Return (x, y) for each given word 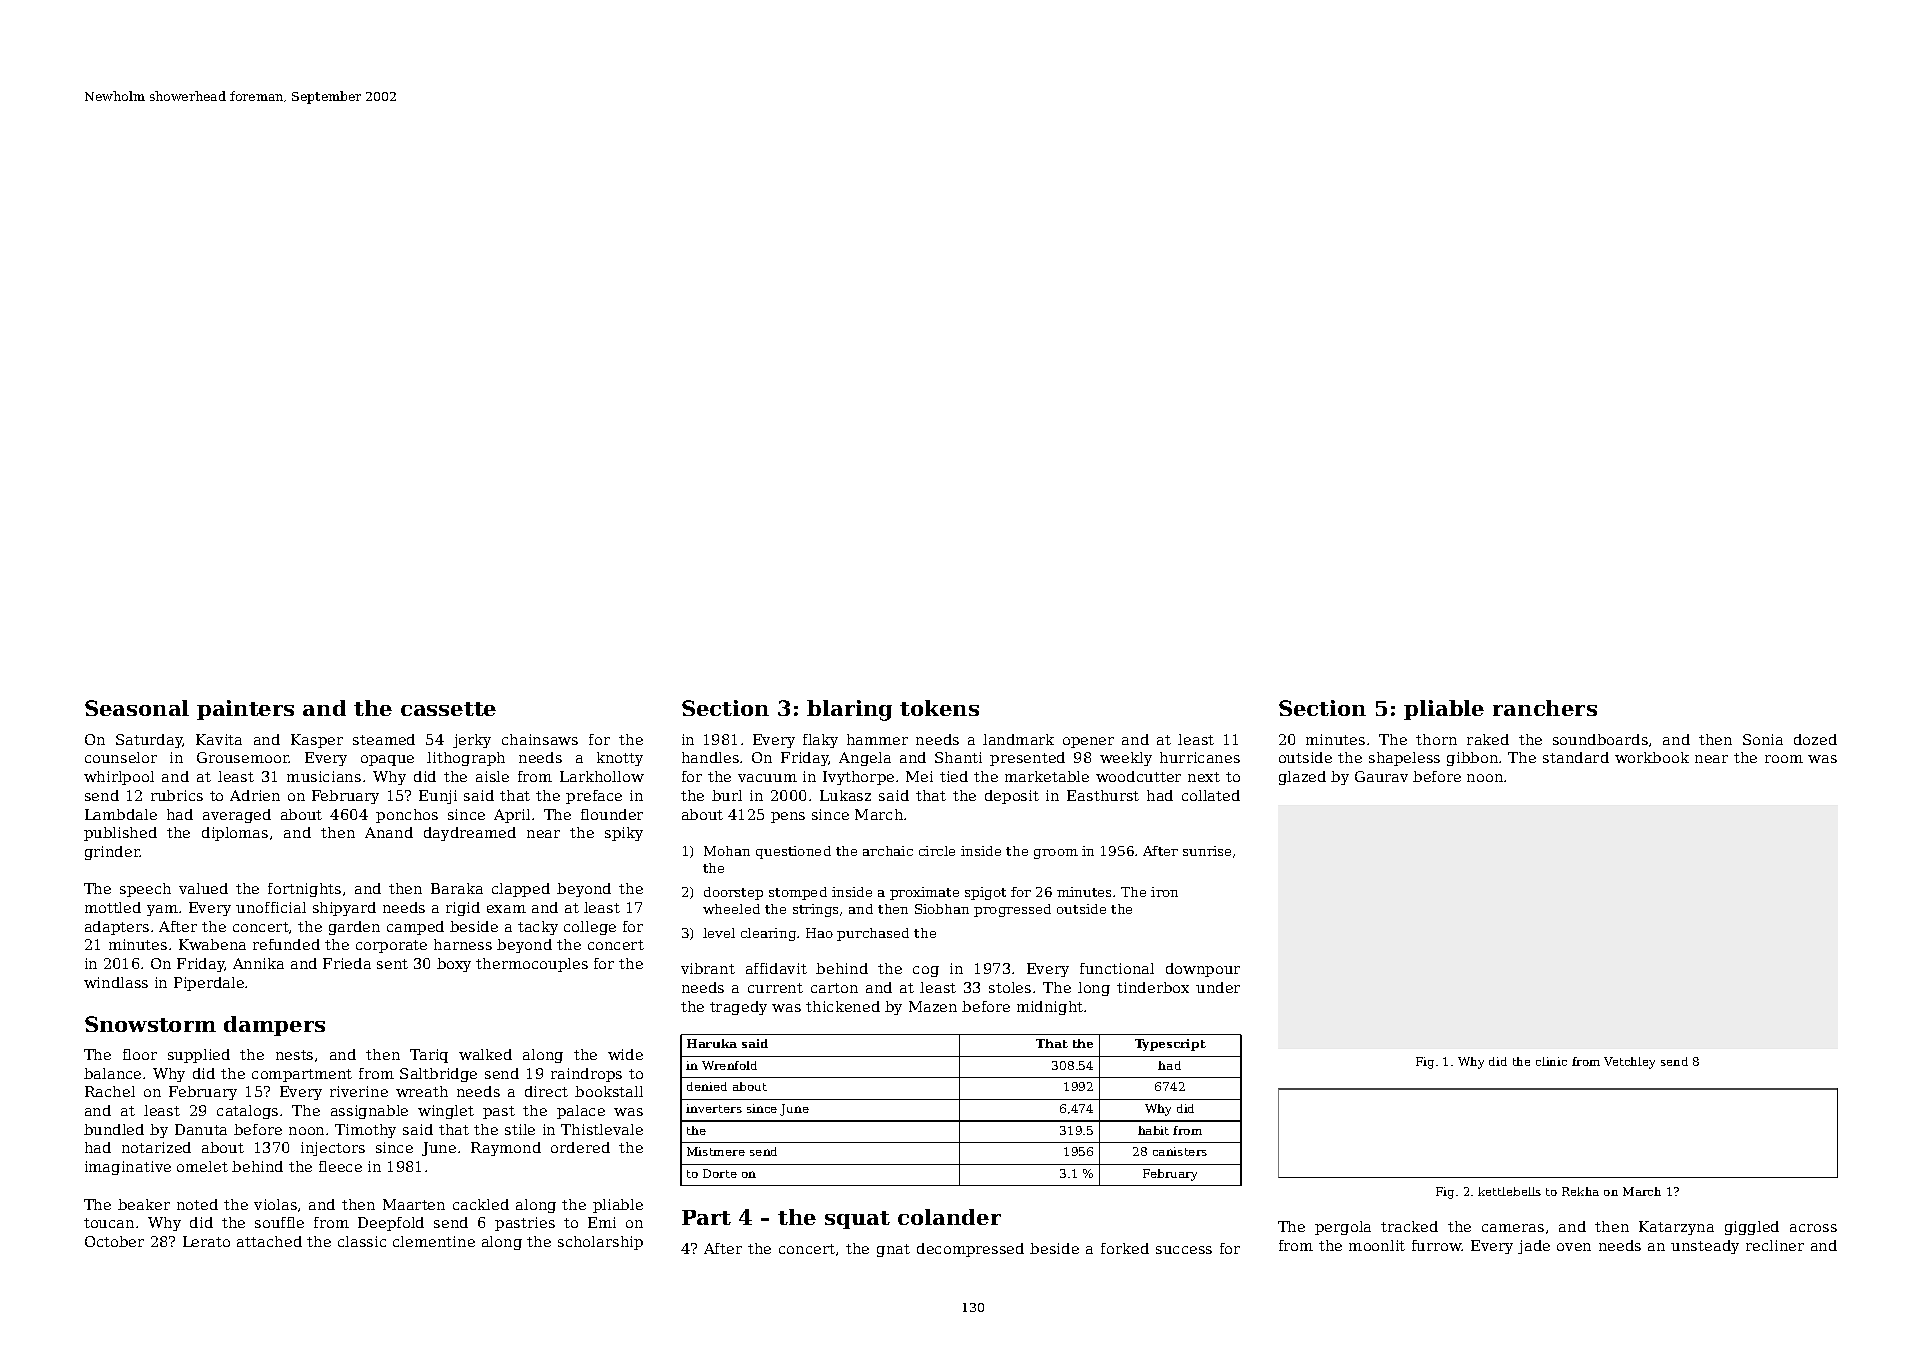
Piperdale (209, 984)
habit (1153, 1130)
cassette (448, 709)
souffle (279, 1222)
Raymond (506, 1149)
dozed (1815, 739)
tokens (939, 708)
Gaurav (1381, 776)
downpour (1203, 970)
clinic (1551, 1061)
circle (937, 851)
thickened (843, 1006)
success (1184, 1250)
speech (145, 890)
